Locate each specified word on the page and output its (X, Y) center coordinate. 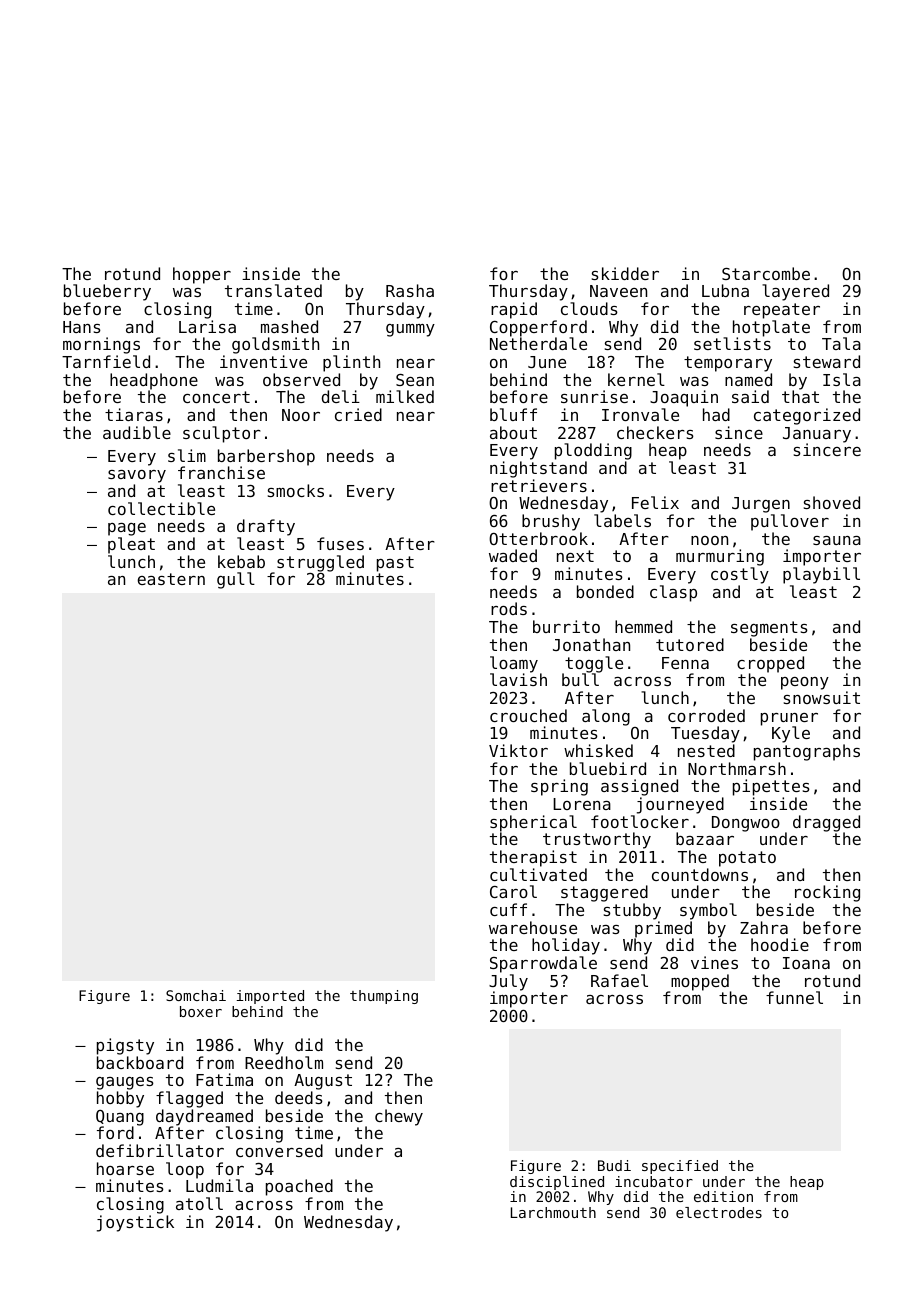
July (508, 982)
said (750, 396)
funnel (794, 997)
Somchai (196, 995)
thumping (384, 997)
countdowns (700, 874)
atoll (199, 1203)
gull (236, 580)
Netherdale (538, 343)
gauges (125, 1083)
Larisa (207, 326)
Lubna (725, 290)
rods (509, 608)
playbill (821, 575)
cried (358, 414)
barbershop (266, 458)
